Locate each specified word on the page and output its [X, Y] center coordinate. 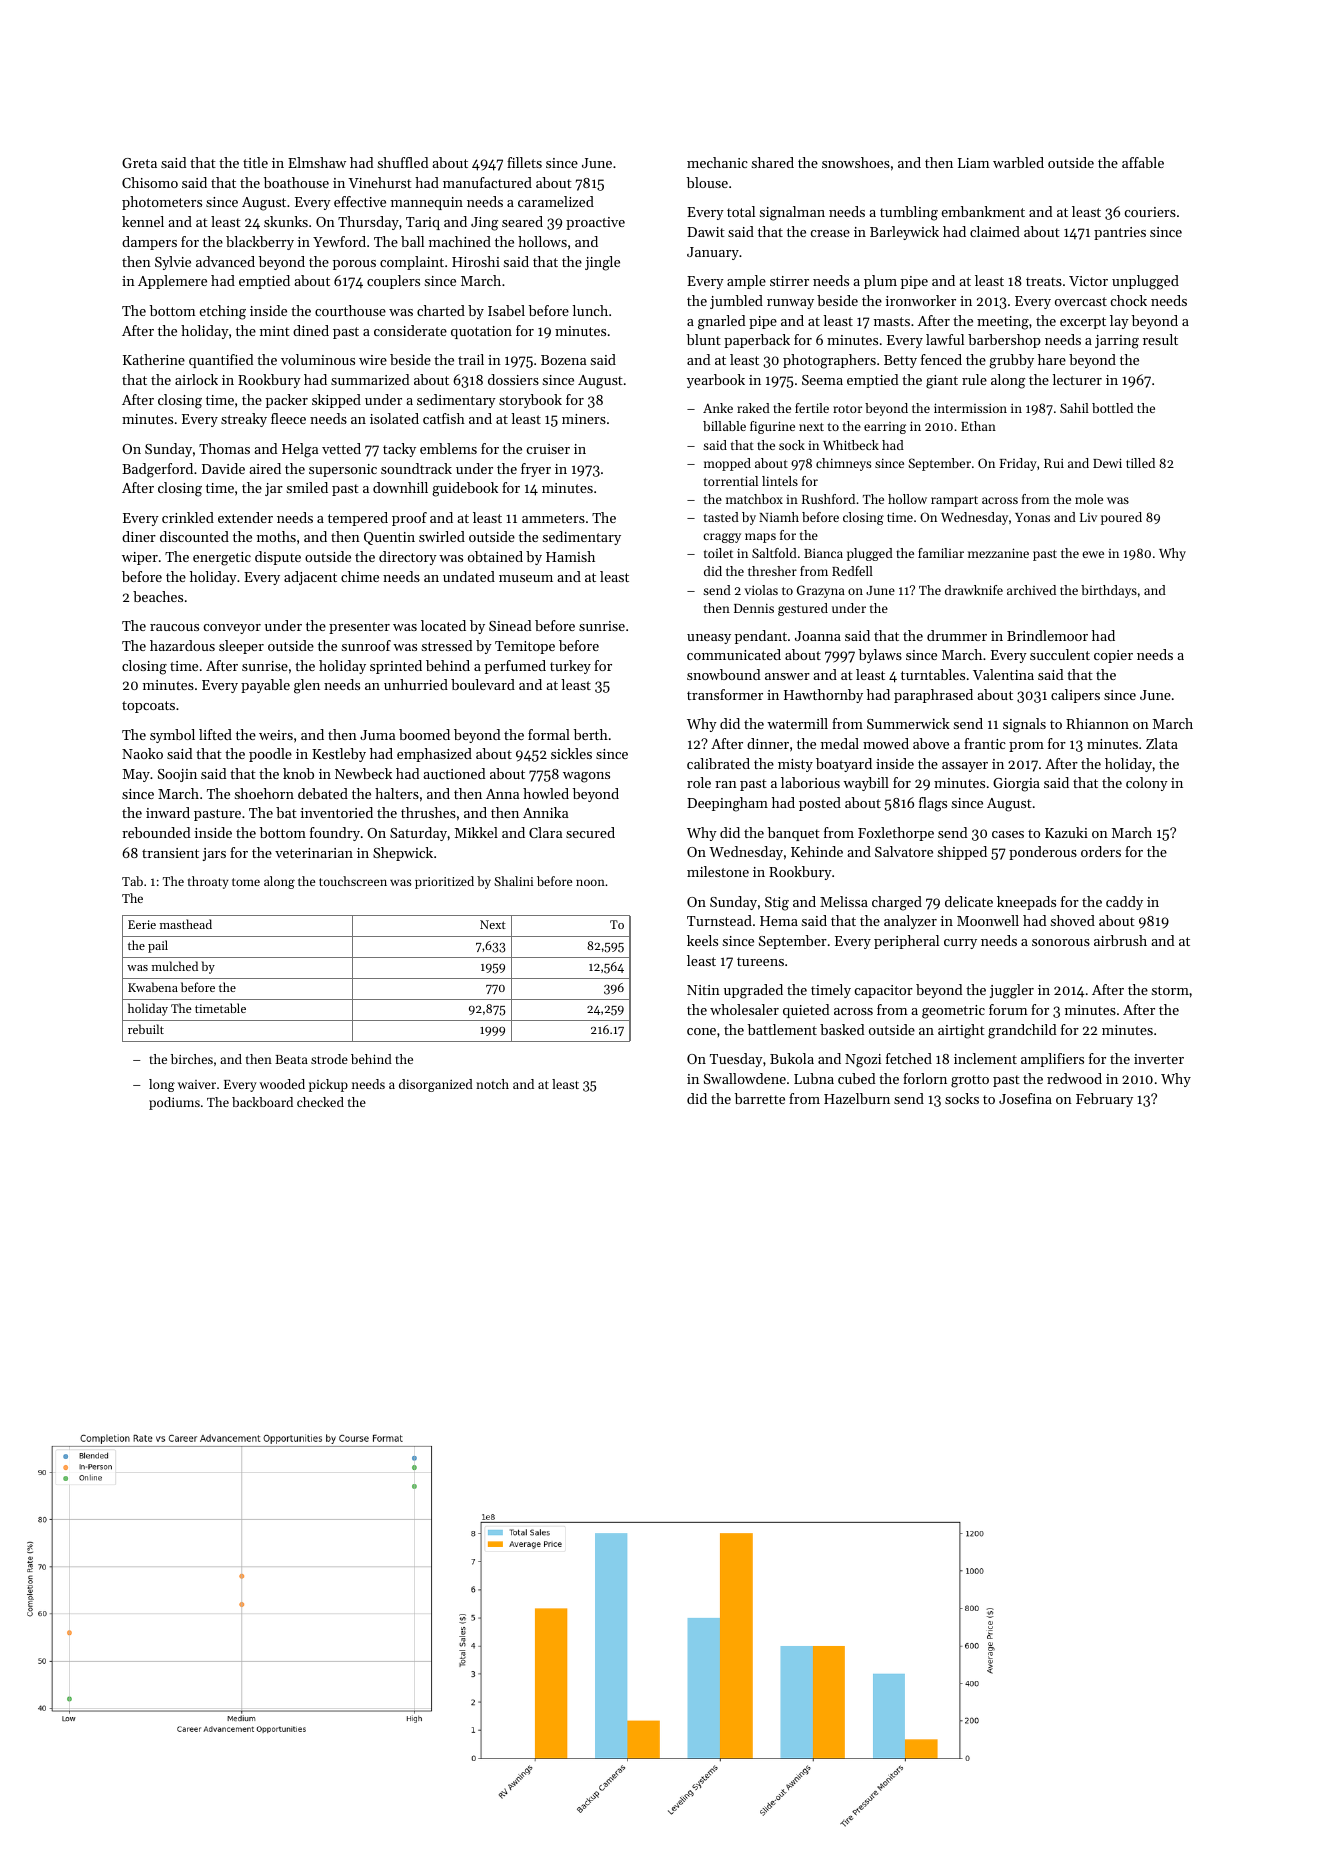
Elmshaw [317, 162]
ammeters [553, 518]
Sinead [510, 625]
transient [170, 853]
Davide [223, 468]
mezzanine [998, 553]
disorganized [436, 1085]
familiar [941, 553]
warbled [1018, 162]
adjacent [310, 578]
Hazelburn [857, 1098]
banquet [794, 834]
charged [897, 903]
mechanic [717, 162]
